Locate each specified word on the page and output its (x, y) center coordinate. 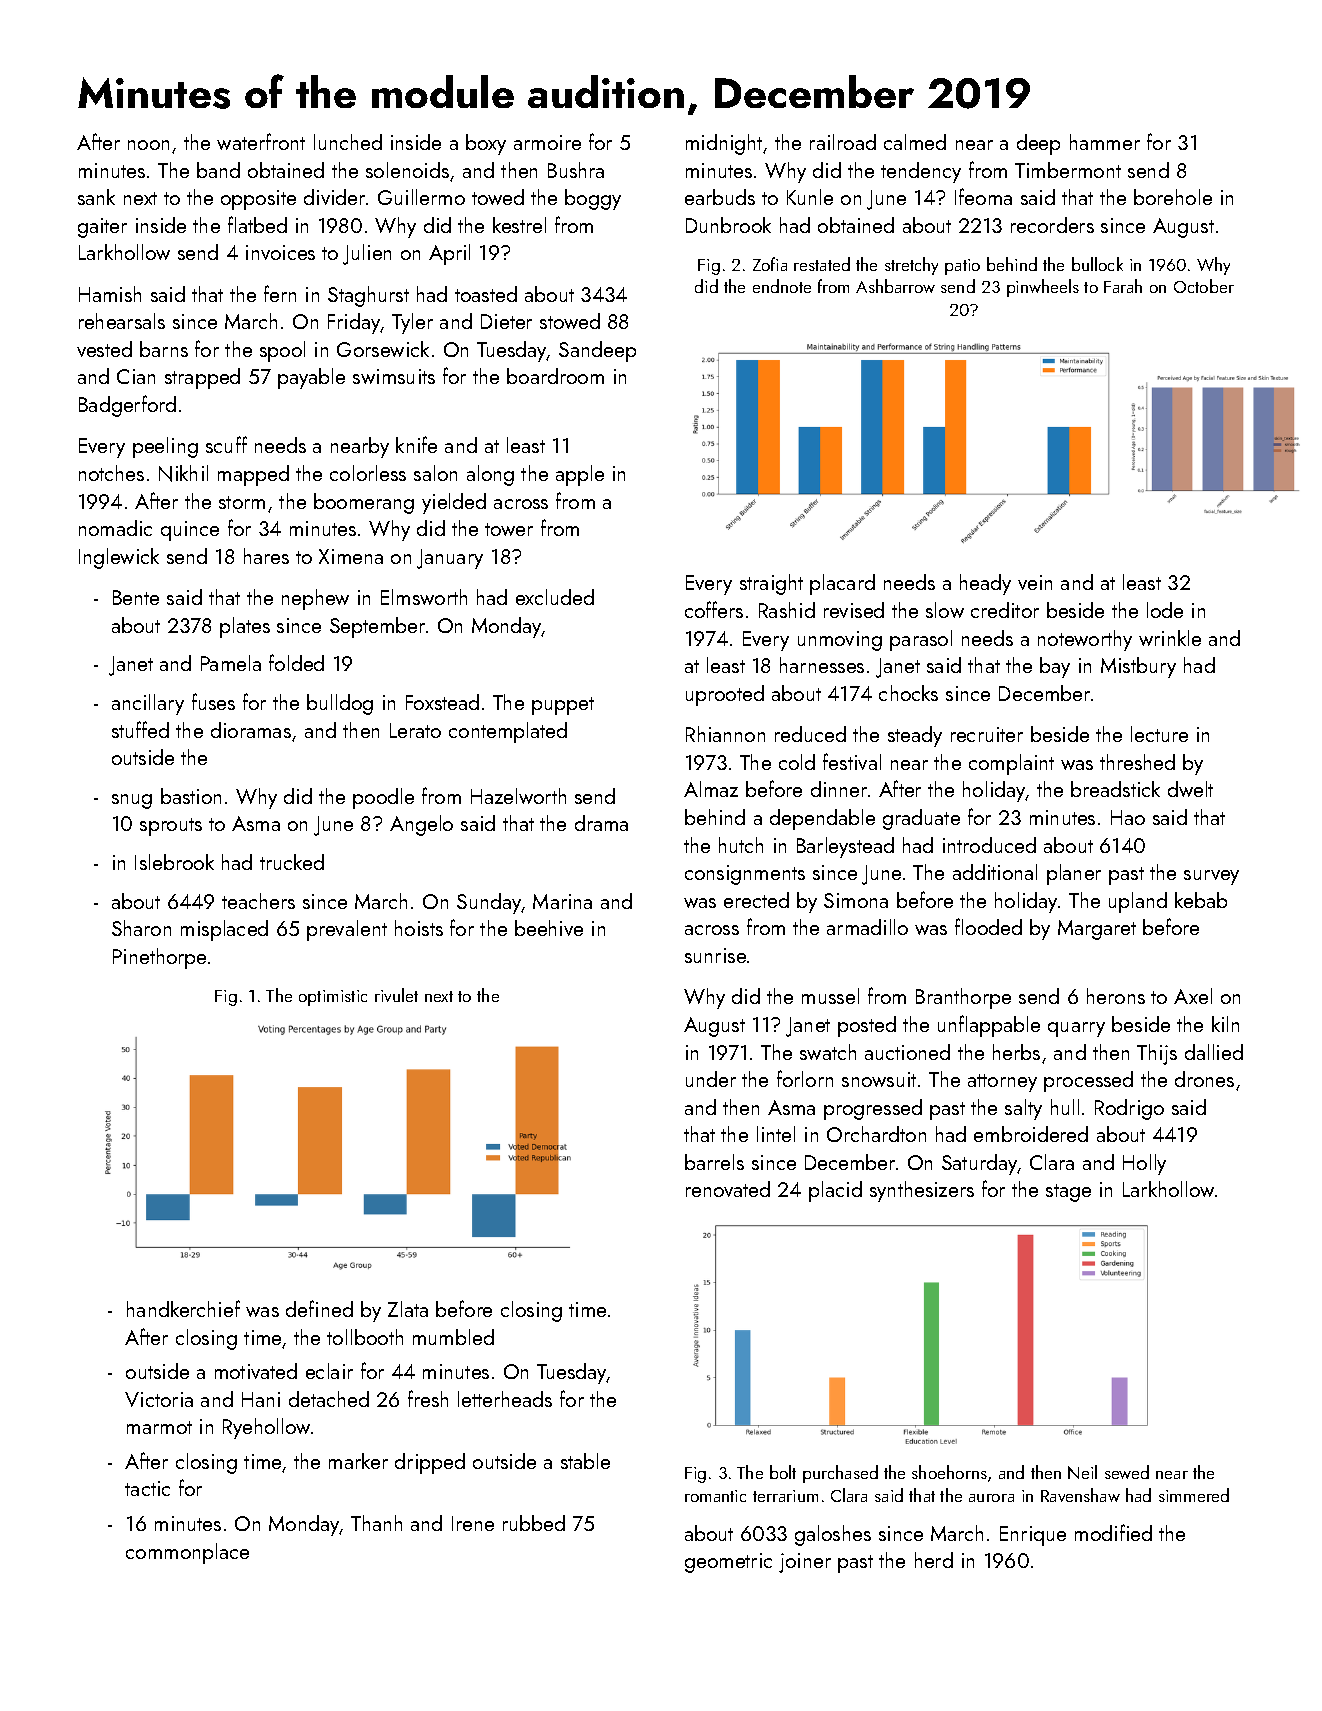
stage (1068, 1193)
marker (358, 1461)
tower (509, 529)
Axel (1193, 996)
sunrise (715, 955)
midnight (724, 144)
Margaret (1097, 930)
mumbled (453, 1337)
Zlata (408, 1309)
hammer (1105, 142)
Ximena (351, 556)
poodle (383, 798)
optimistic (333, 998)
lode (1165, 610)
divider (334, 197)
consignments (745, 875)
